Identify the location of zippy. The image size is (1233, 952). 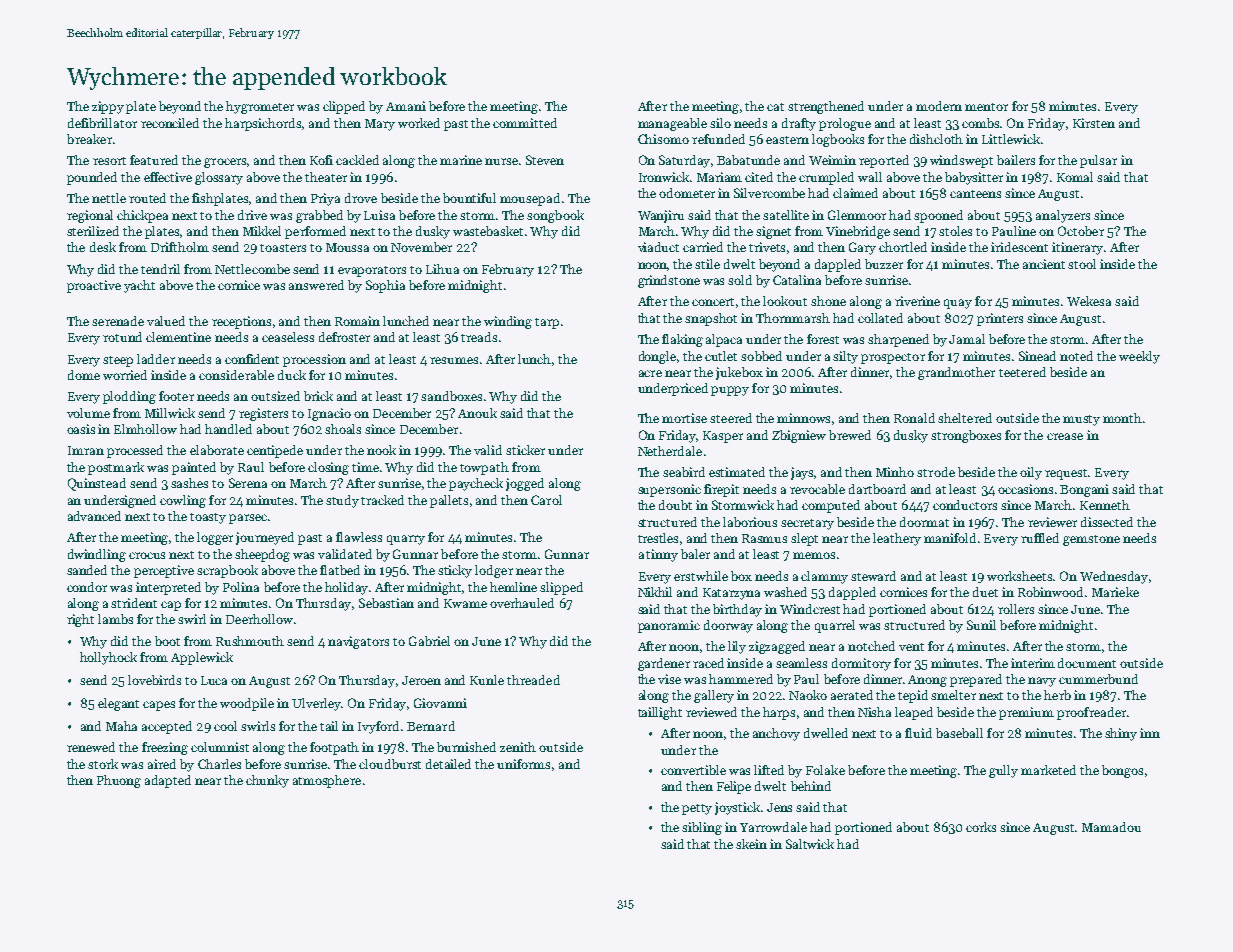
(108, 107).
